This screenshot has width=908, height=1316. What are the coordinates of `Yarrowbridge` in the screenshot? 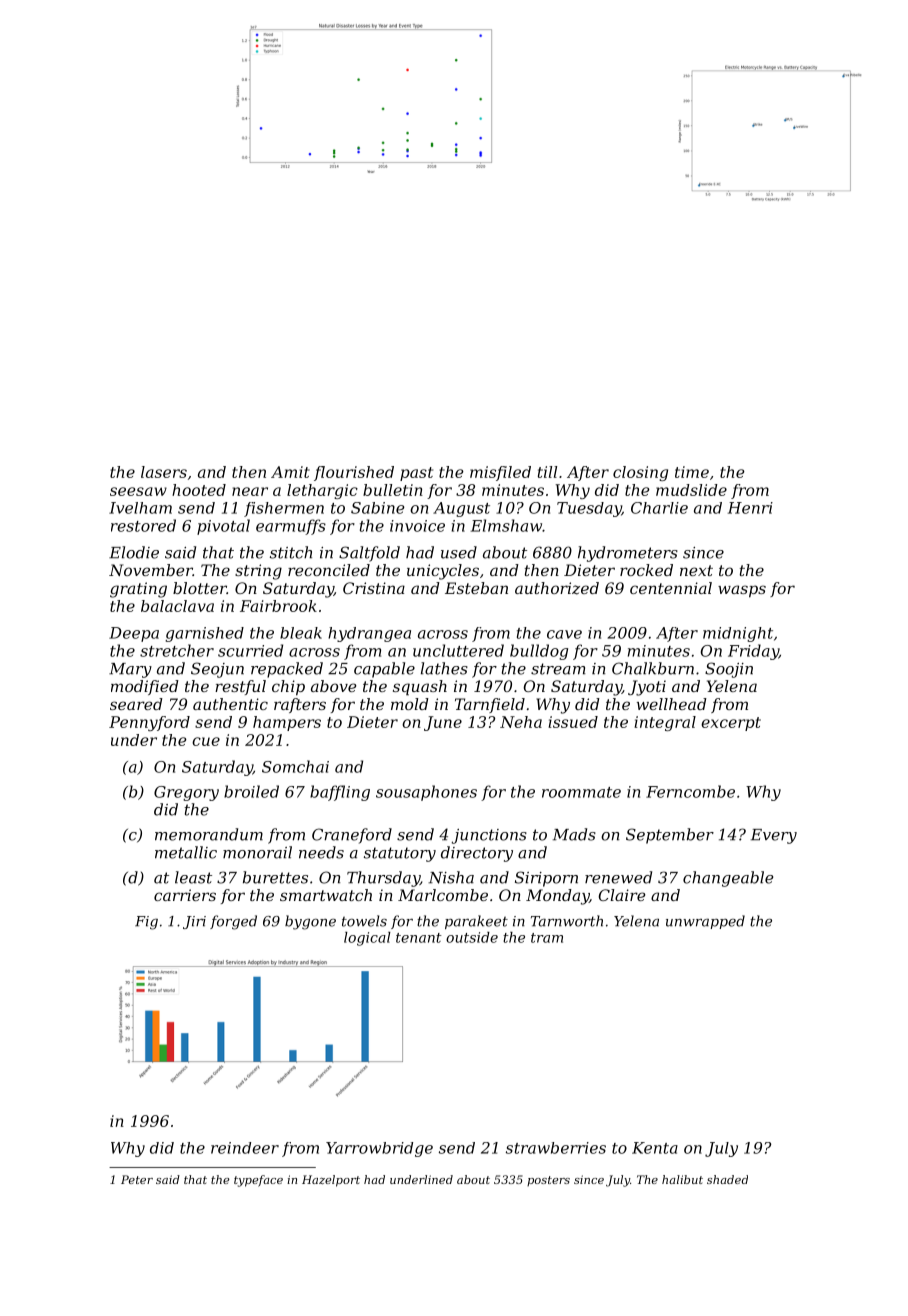 It's located at (379, 1149).
